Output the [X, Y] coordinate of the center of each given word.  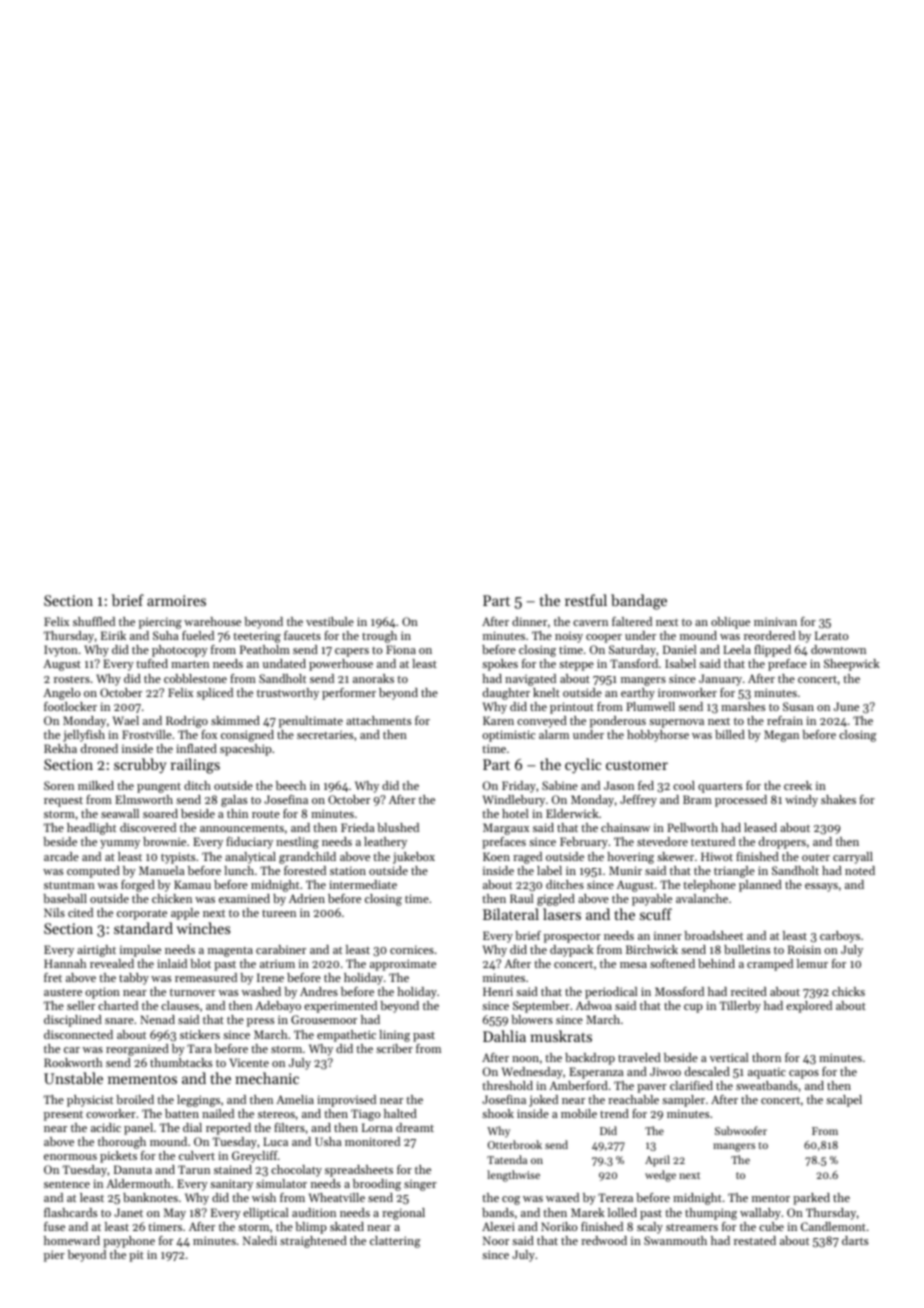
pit [136, 1256]
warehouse [212, 621]
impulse [140, 951]
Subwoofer [741, 1130]
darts [855, 1240]
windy [801, 801]
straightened [313, 1242]
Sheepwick [852, 665]
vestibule [330, 621]
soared [160, 813]
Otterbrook [515, 1144]
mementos [142, 1079]
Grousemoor [324, 1019]
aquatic [767, 1073]
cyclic [583, 766]
